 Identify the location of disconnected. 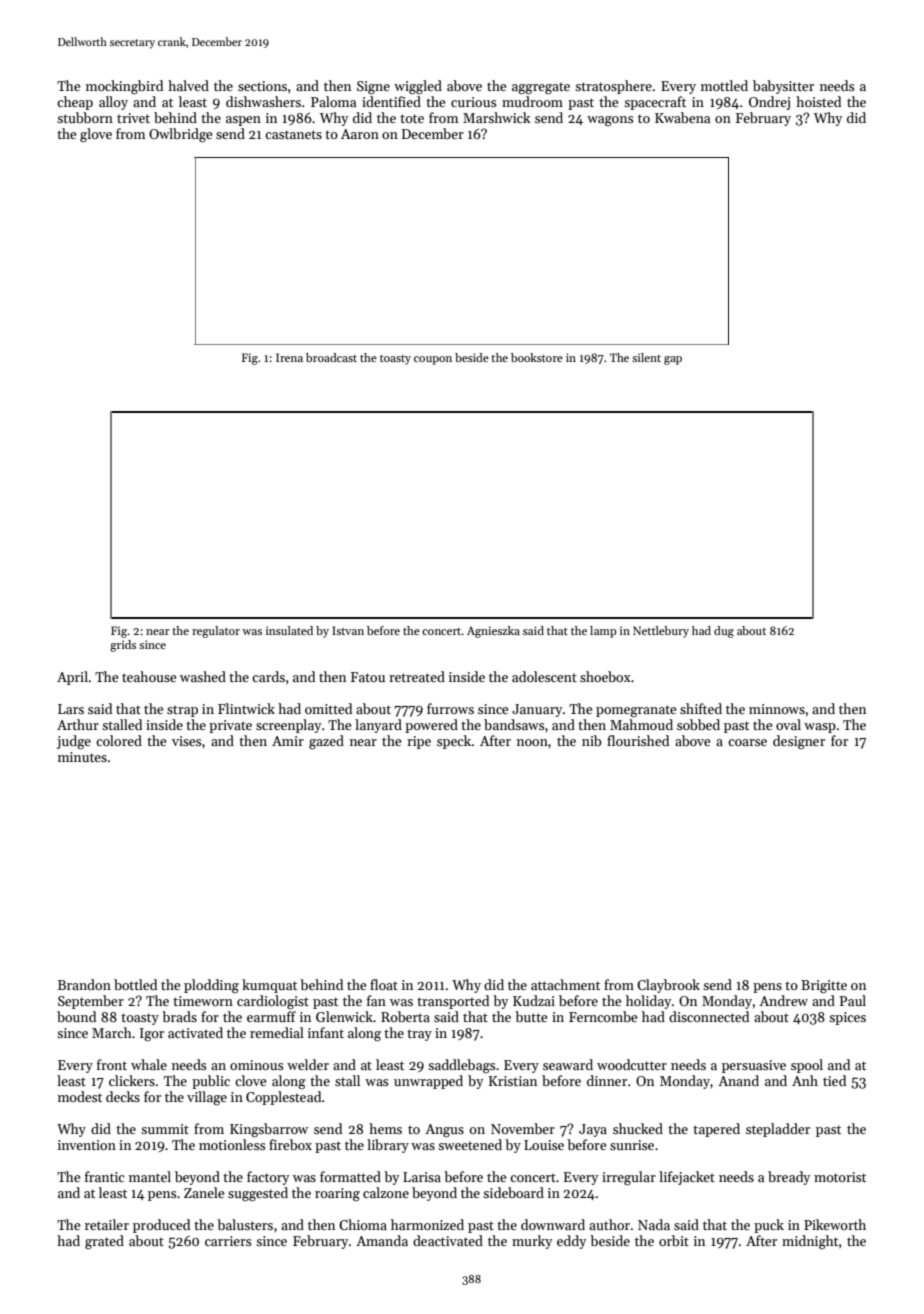
(709, 1016).
